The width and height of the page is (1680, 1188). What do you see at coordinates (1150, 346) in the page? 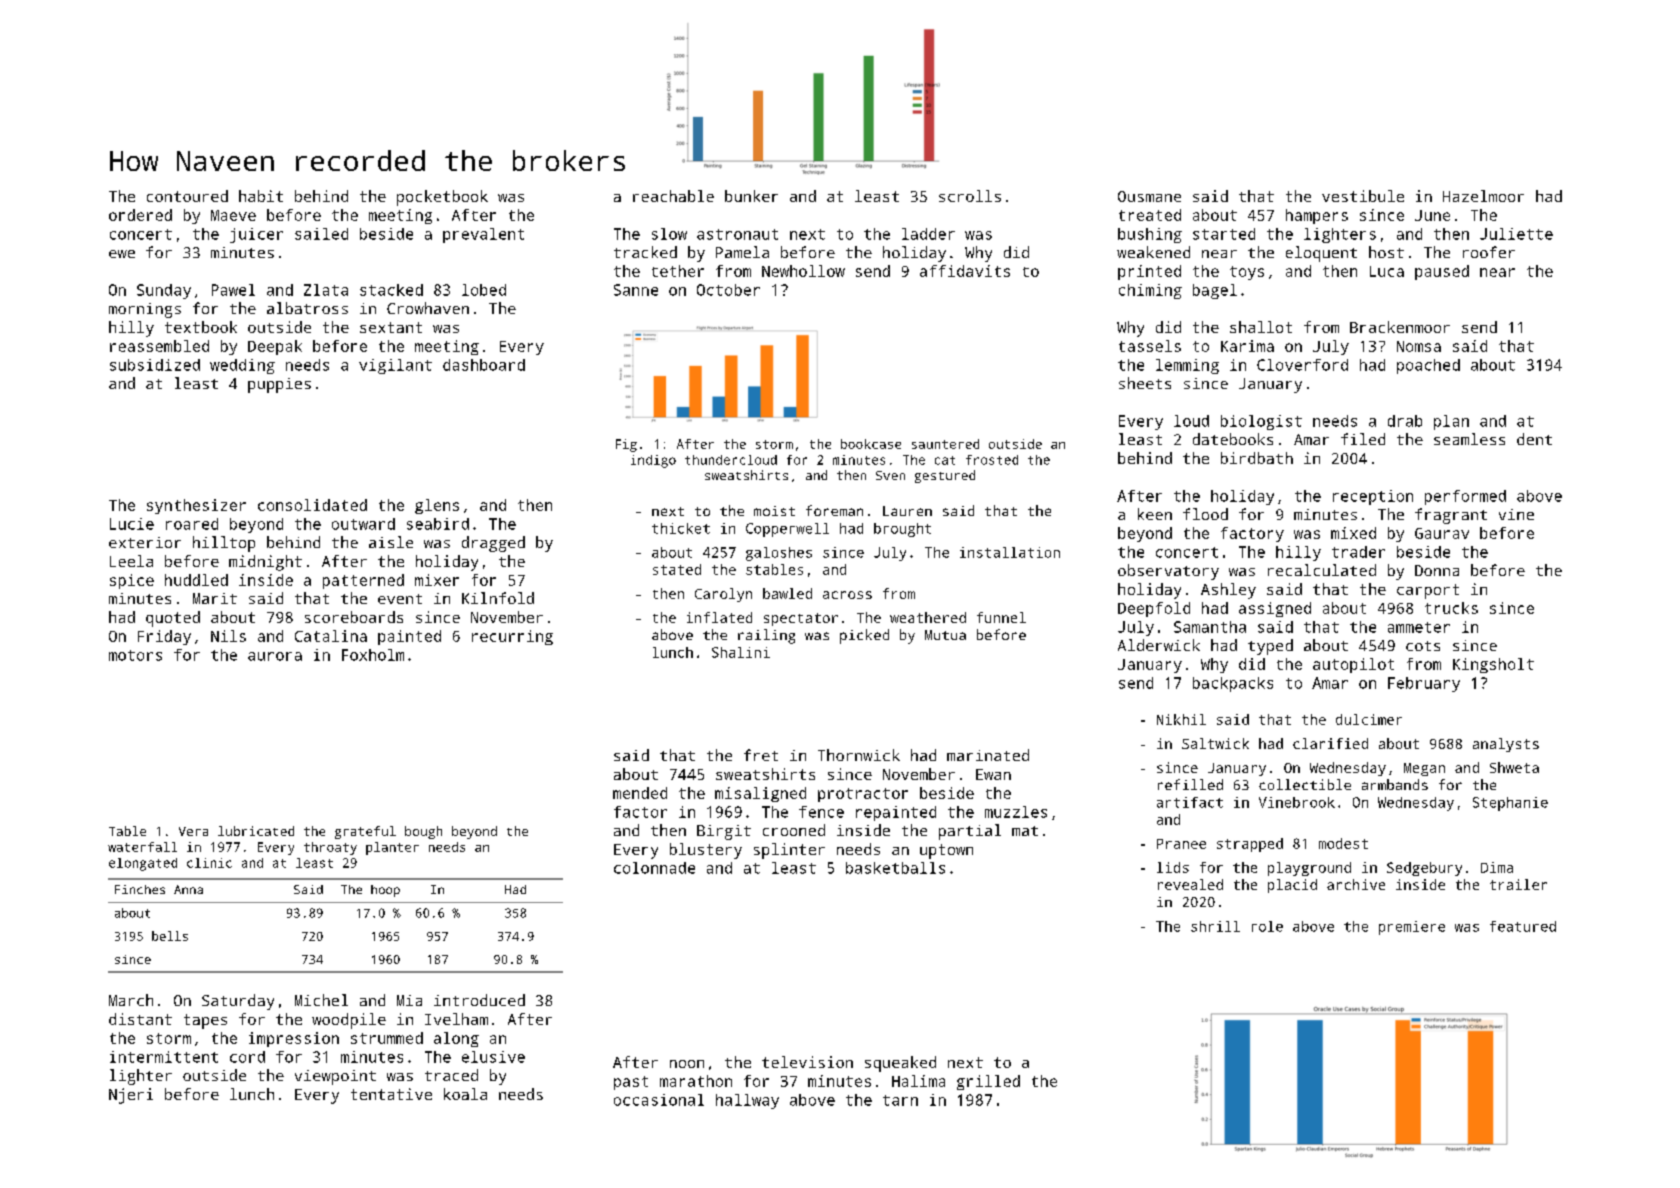
I see `tassels` at bounding box center [1150, 346].
